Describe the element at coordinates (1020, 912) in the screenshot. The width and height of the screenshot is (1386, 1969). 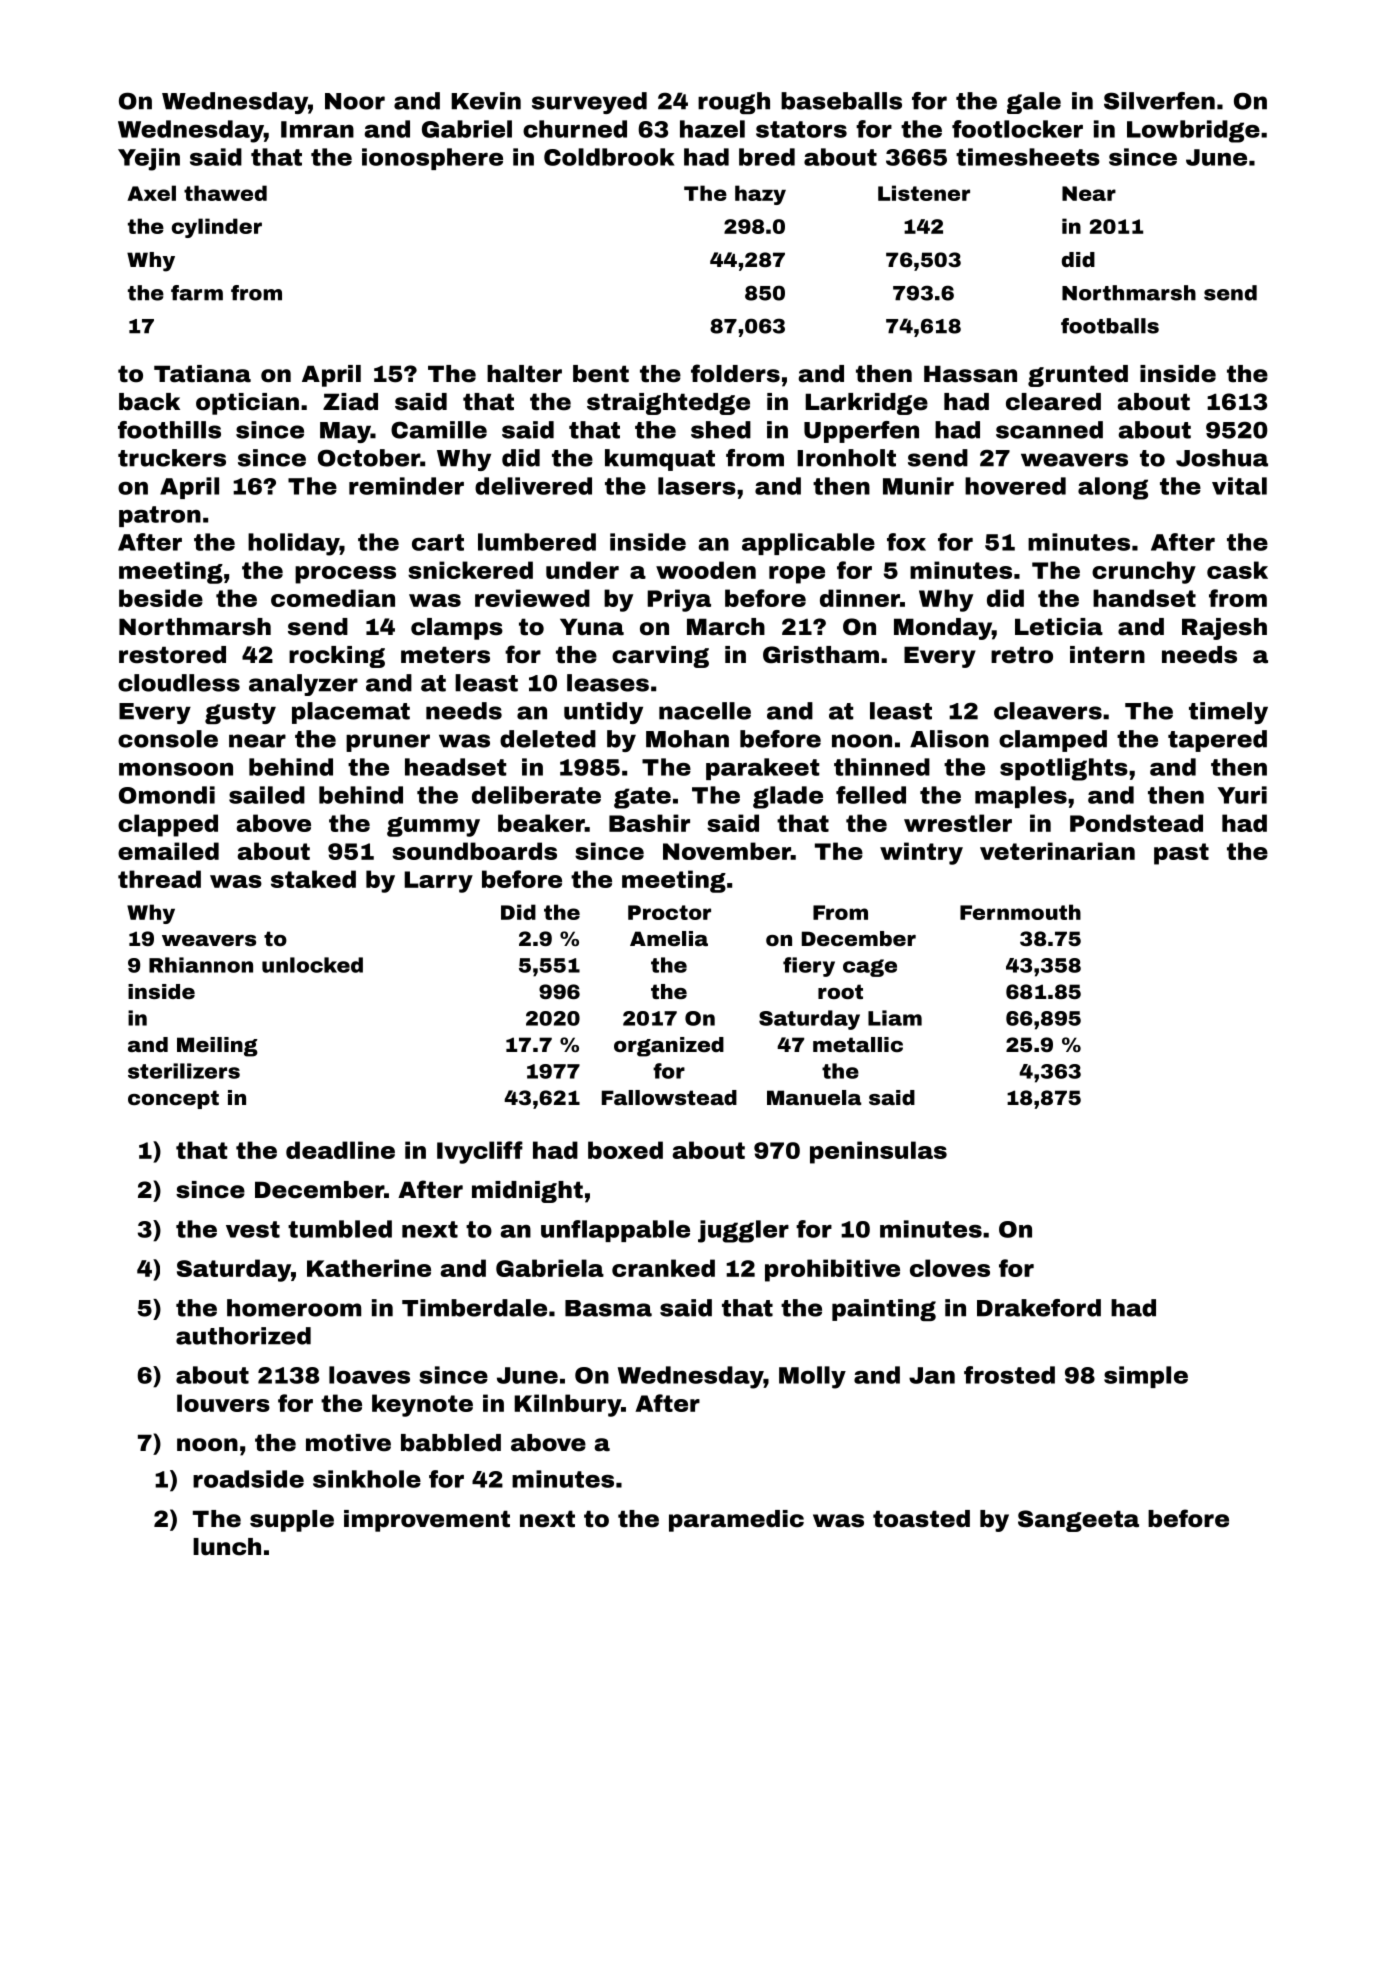
I see `Fernmouth` at that location.
